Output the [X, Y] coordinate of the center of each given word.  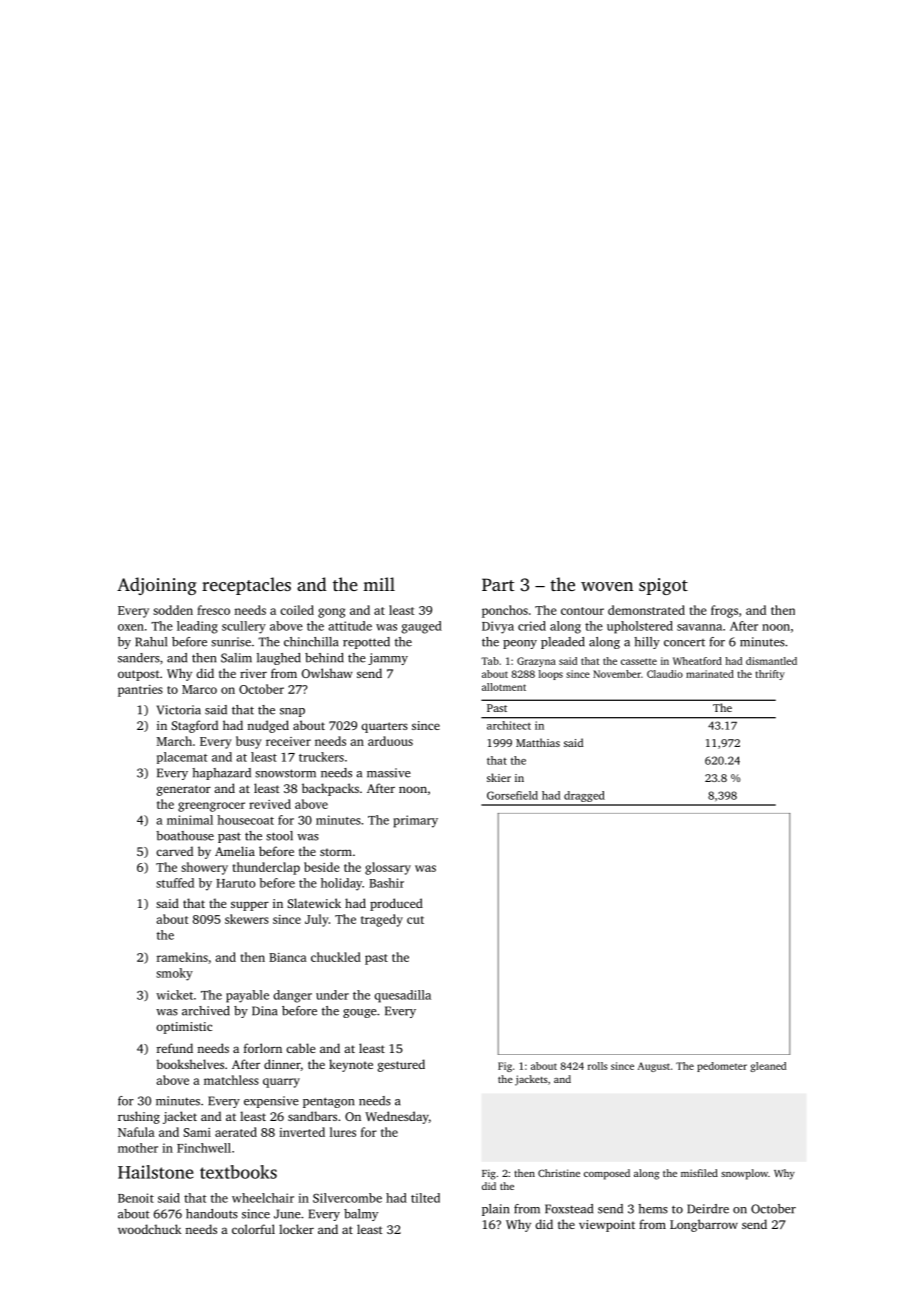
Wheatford [697, 661]
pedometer [722, 1067]
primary [416, 821]
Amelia [235, 851]
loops [551, 675]
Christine [559, 1173]
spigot [663, 586]
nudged [268, 726]
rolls [598, 1066]
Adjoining [157, 586]
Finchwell [204, 1148]
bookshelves [190, 1064]
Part [498, 584]
